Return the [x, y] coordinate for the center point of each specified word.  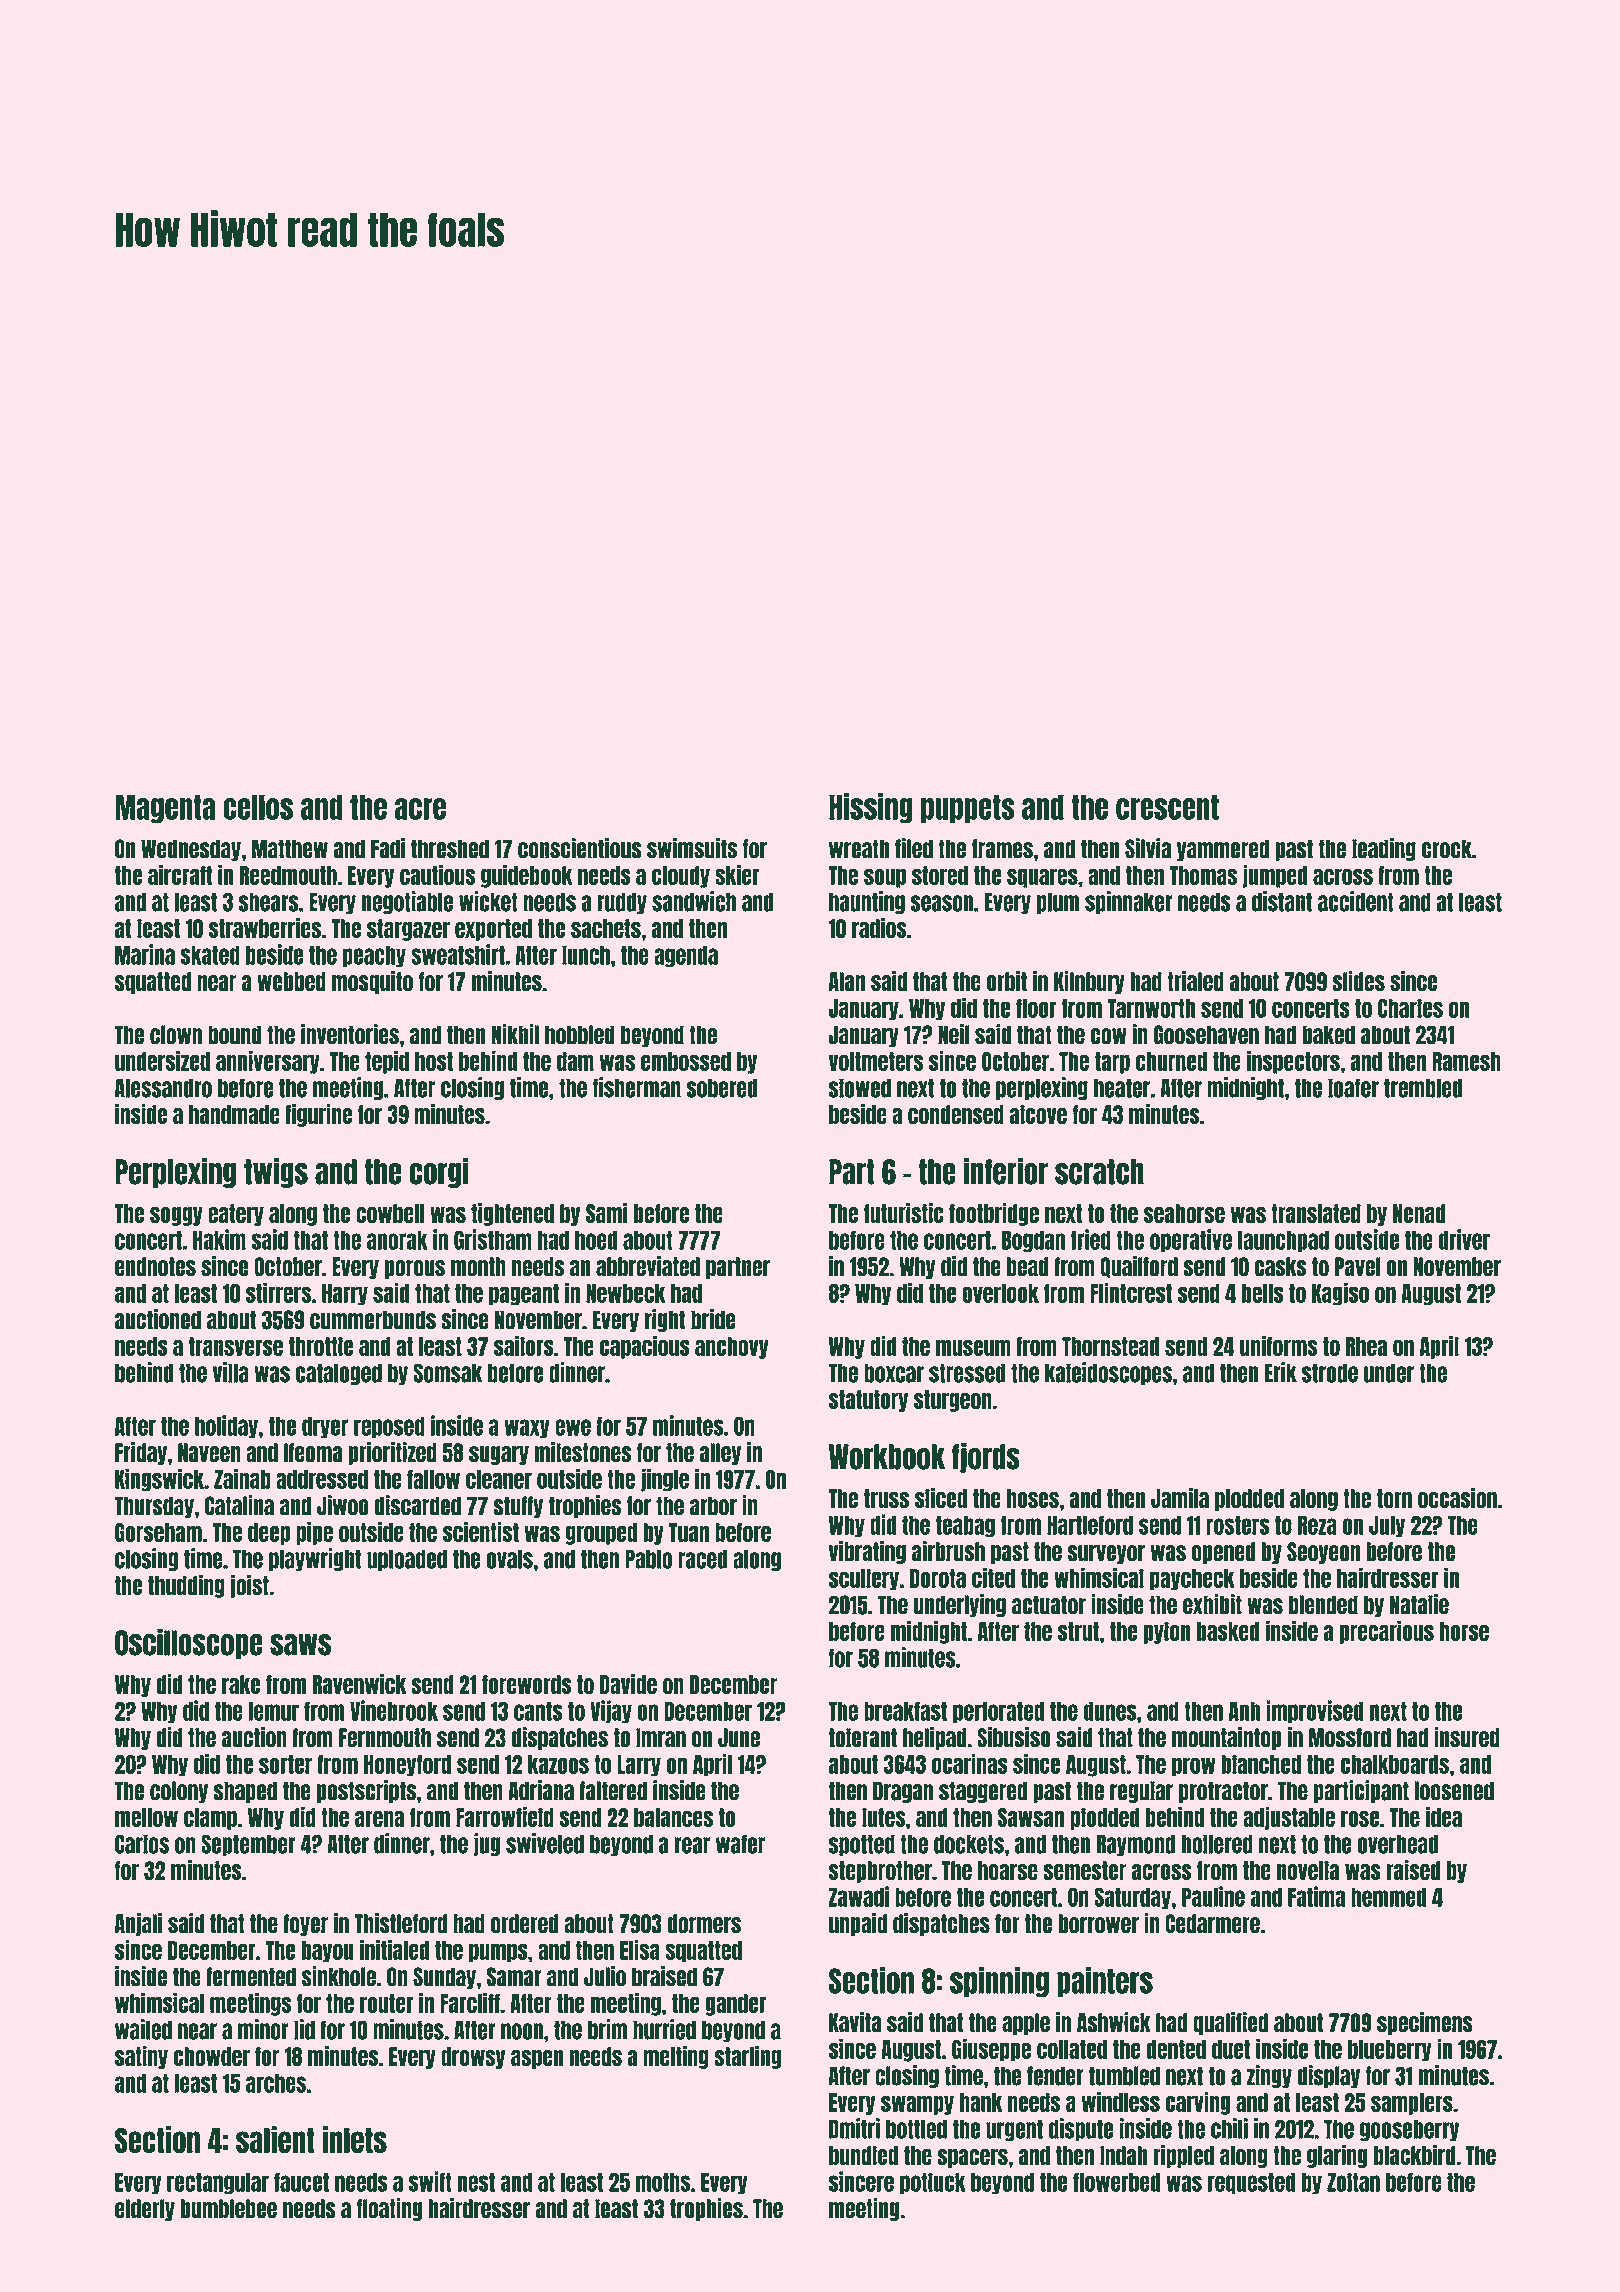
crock [1447, 849]
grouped [601, 1534]
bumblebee [229, 2209]
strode [1330, 1373]
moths [663, 2182]
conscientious [580, 848]
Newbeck [626, 1293]
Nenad [1419, 1213]
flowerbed [1117, 2182]
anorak [397, 1240]
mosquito [372, 982]
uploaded [407, 1560]
